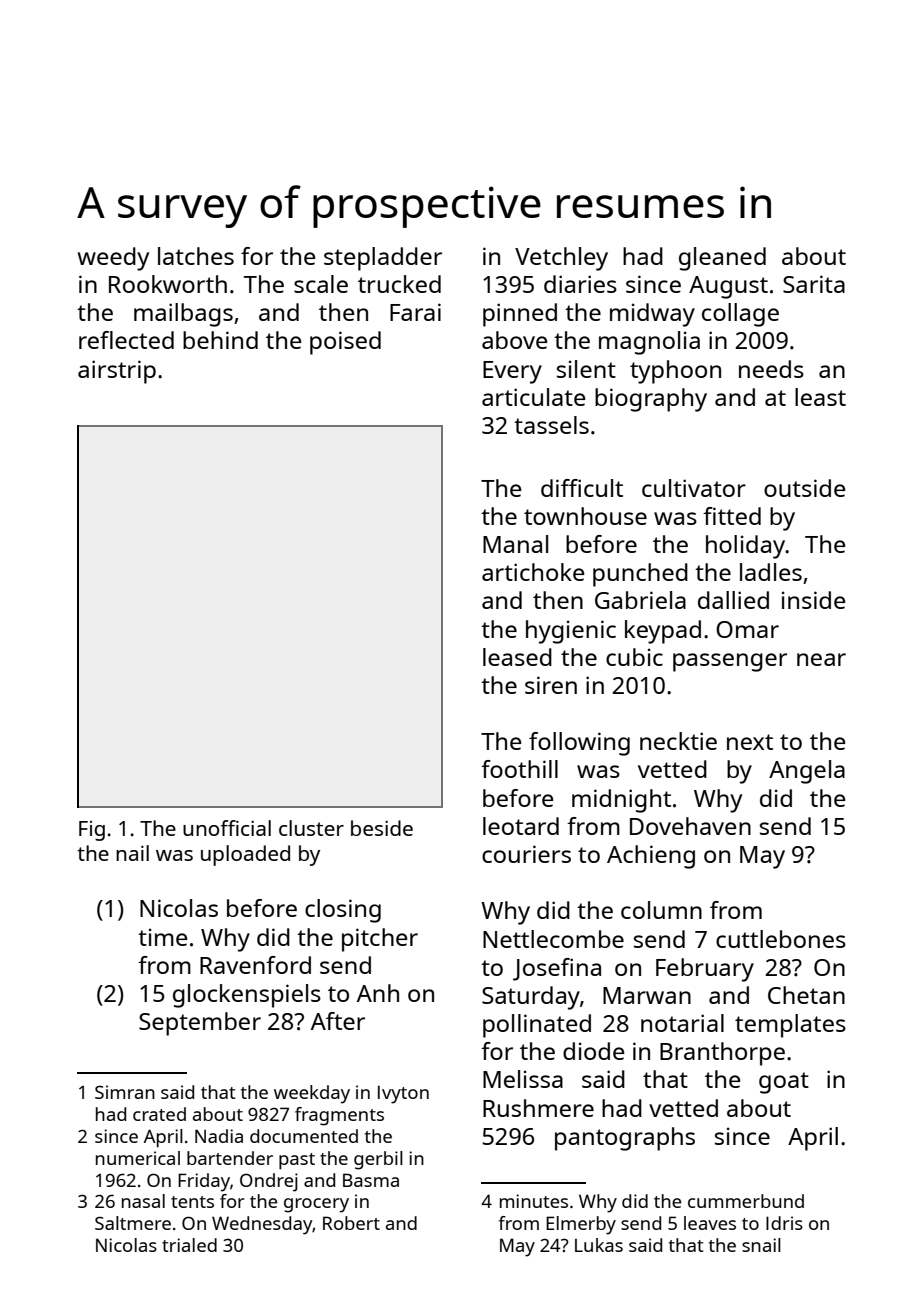  I want to click on airstrip, so click(117, 372).
